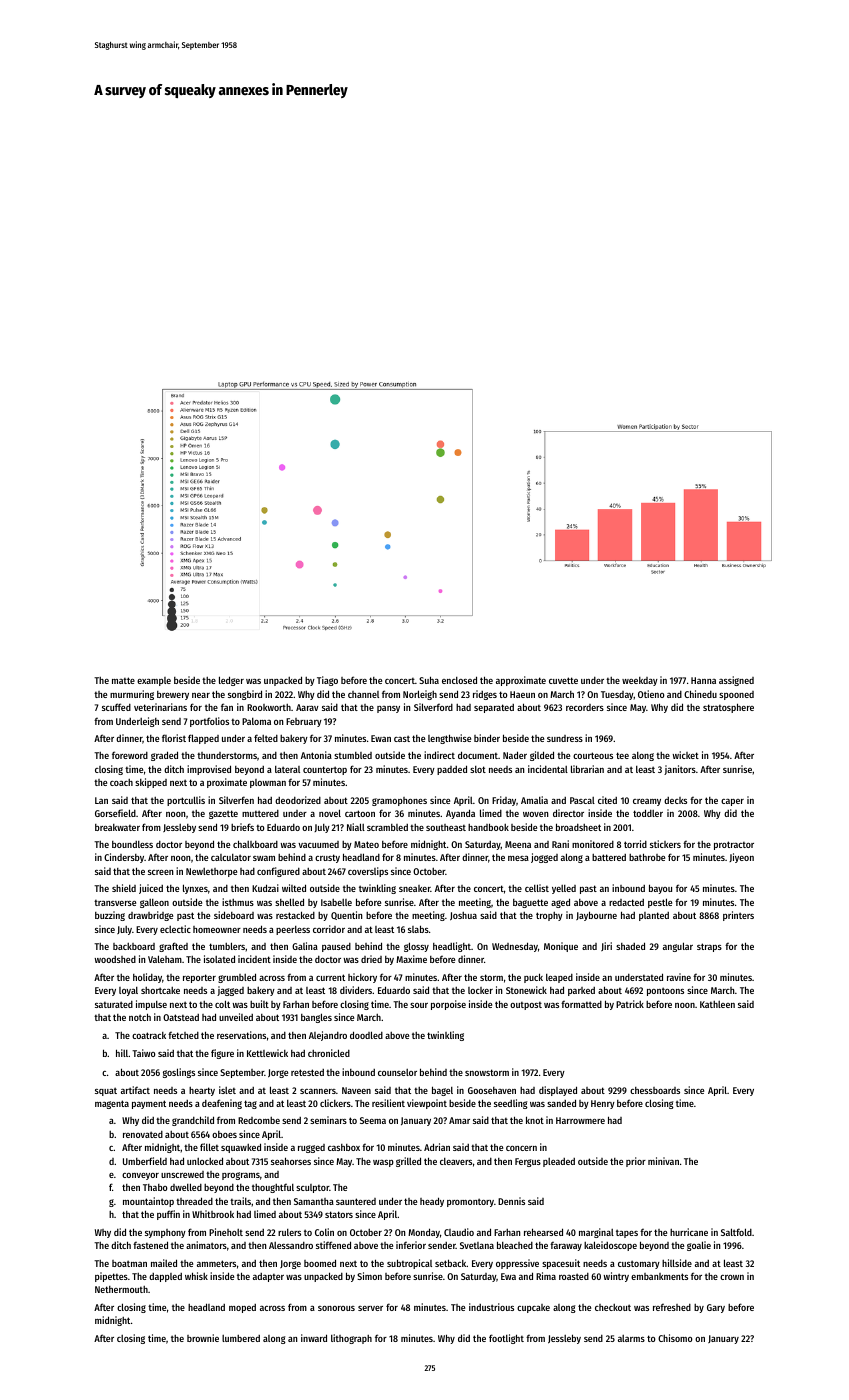 This page has width=849, height=1400. What do you see at coordinates (132, 695) in the page?
I see `murmuring` at bounding box center [132, 695].
